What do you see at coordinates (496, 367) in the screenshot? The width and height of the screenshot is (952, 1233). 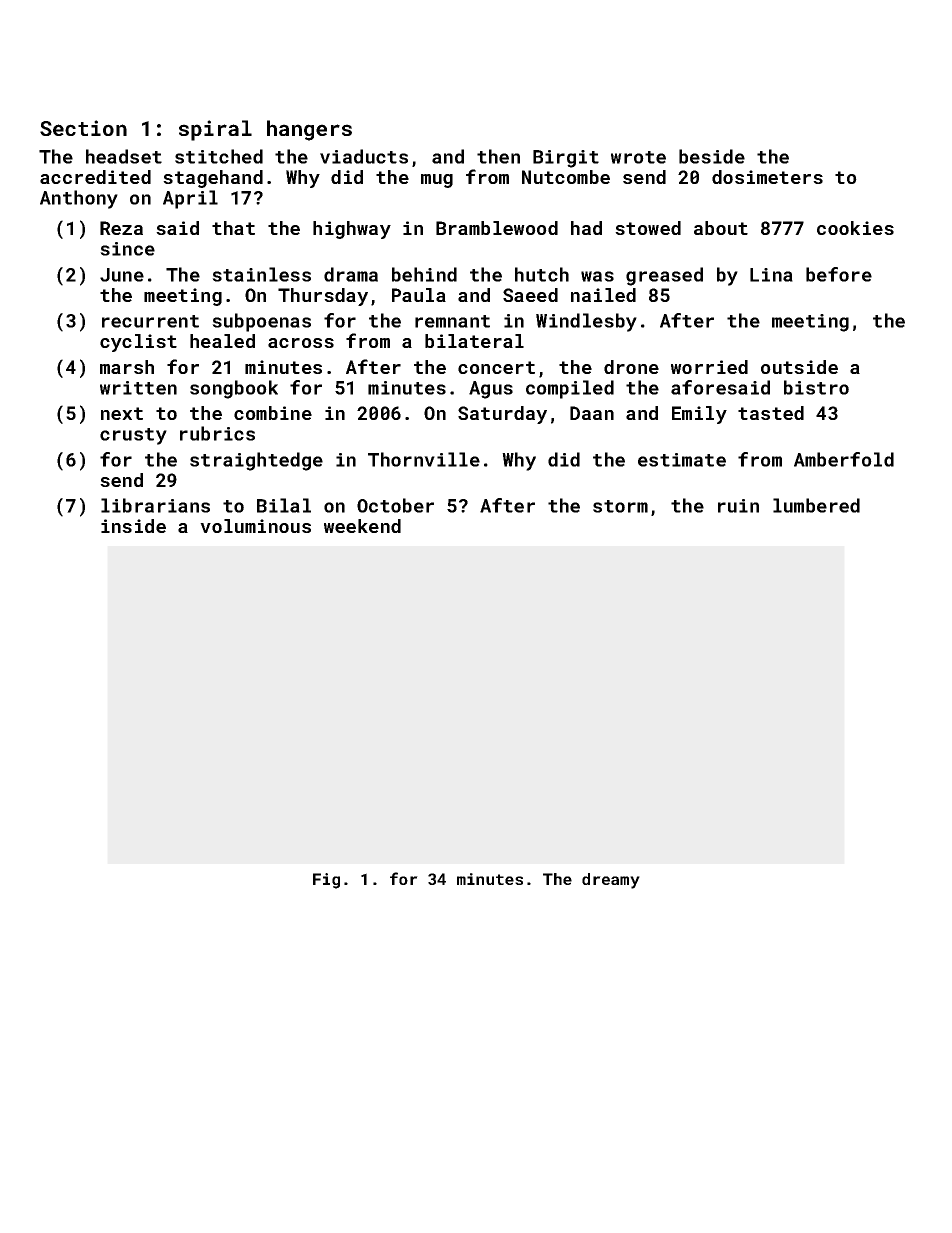 I see `concert` at bounding box center [496, 367].
